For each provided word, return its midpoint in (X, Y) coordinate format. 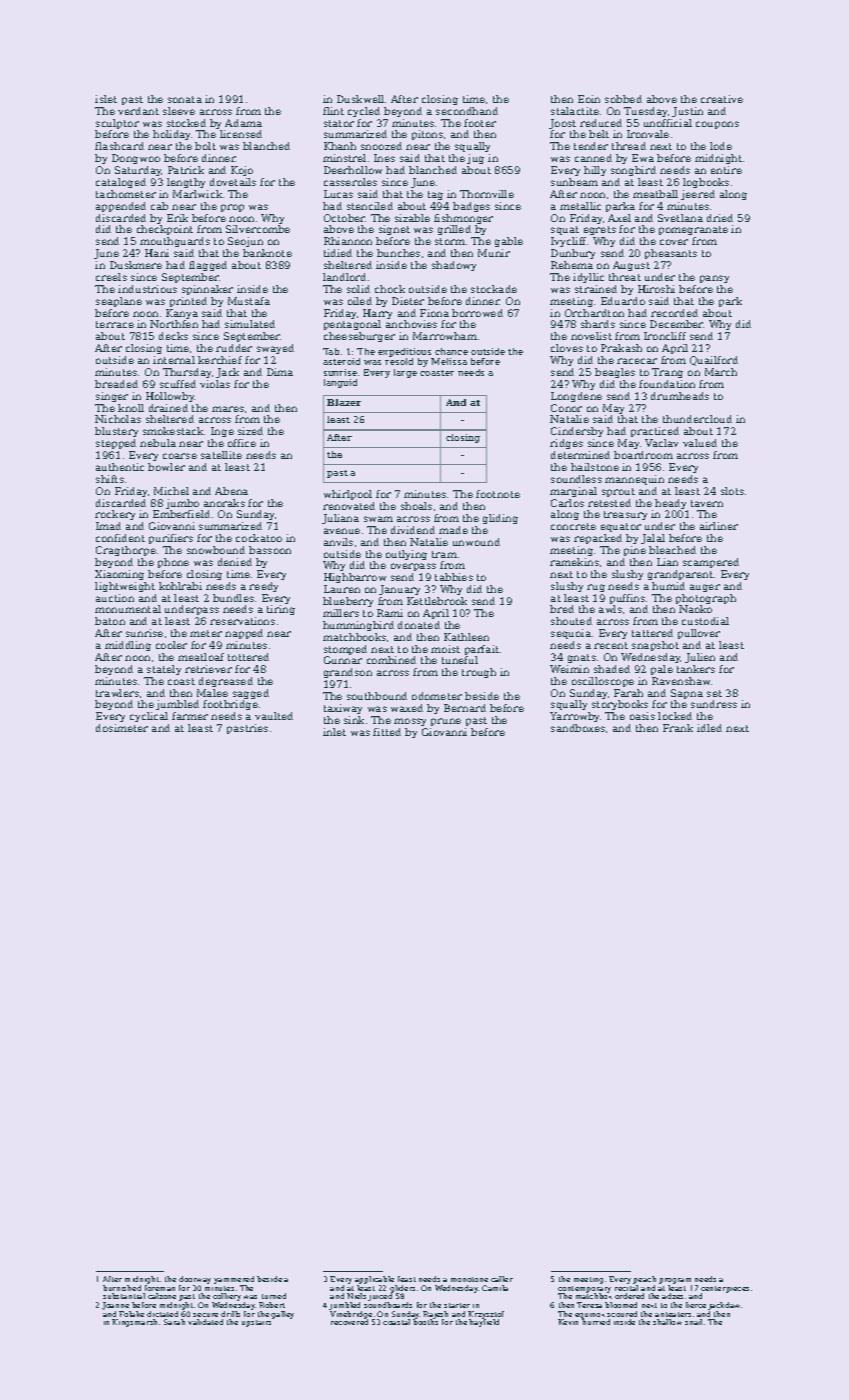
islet (106, 99)
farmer (190, 716)
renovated (349, 506)
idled (709, 728)
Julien (700, 658)
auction (115, 598)
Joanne (115, 1306)
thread (629, 146)
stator (339, 123)
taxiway (343, 709)
